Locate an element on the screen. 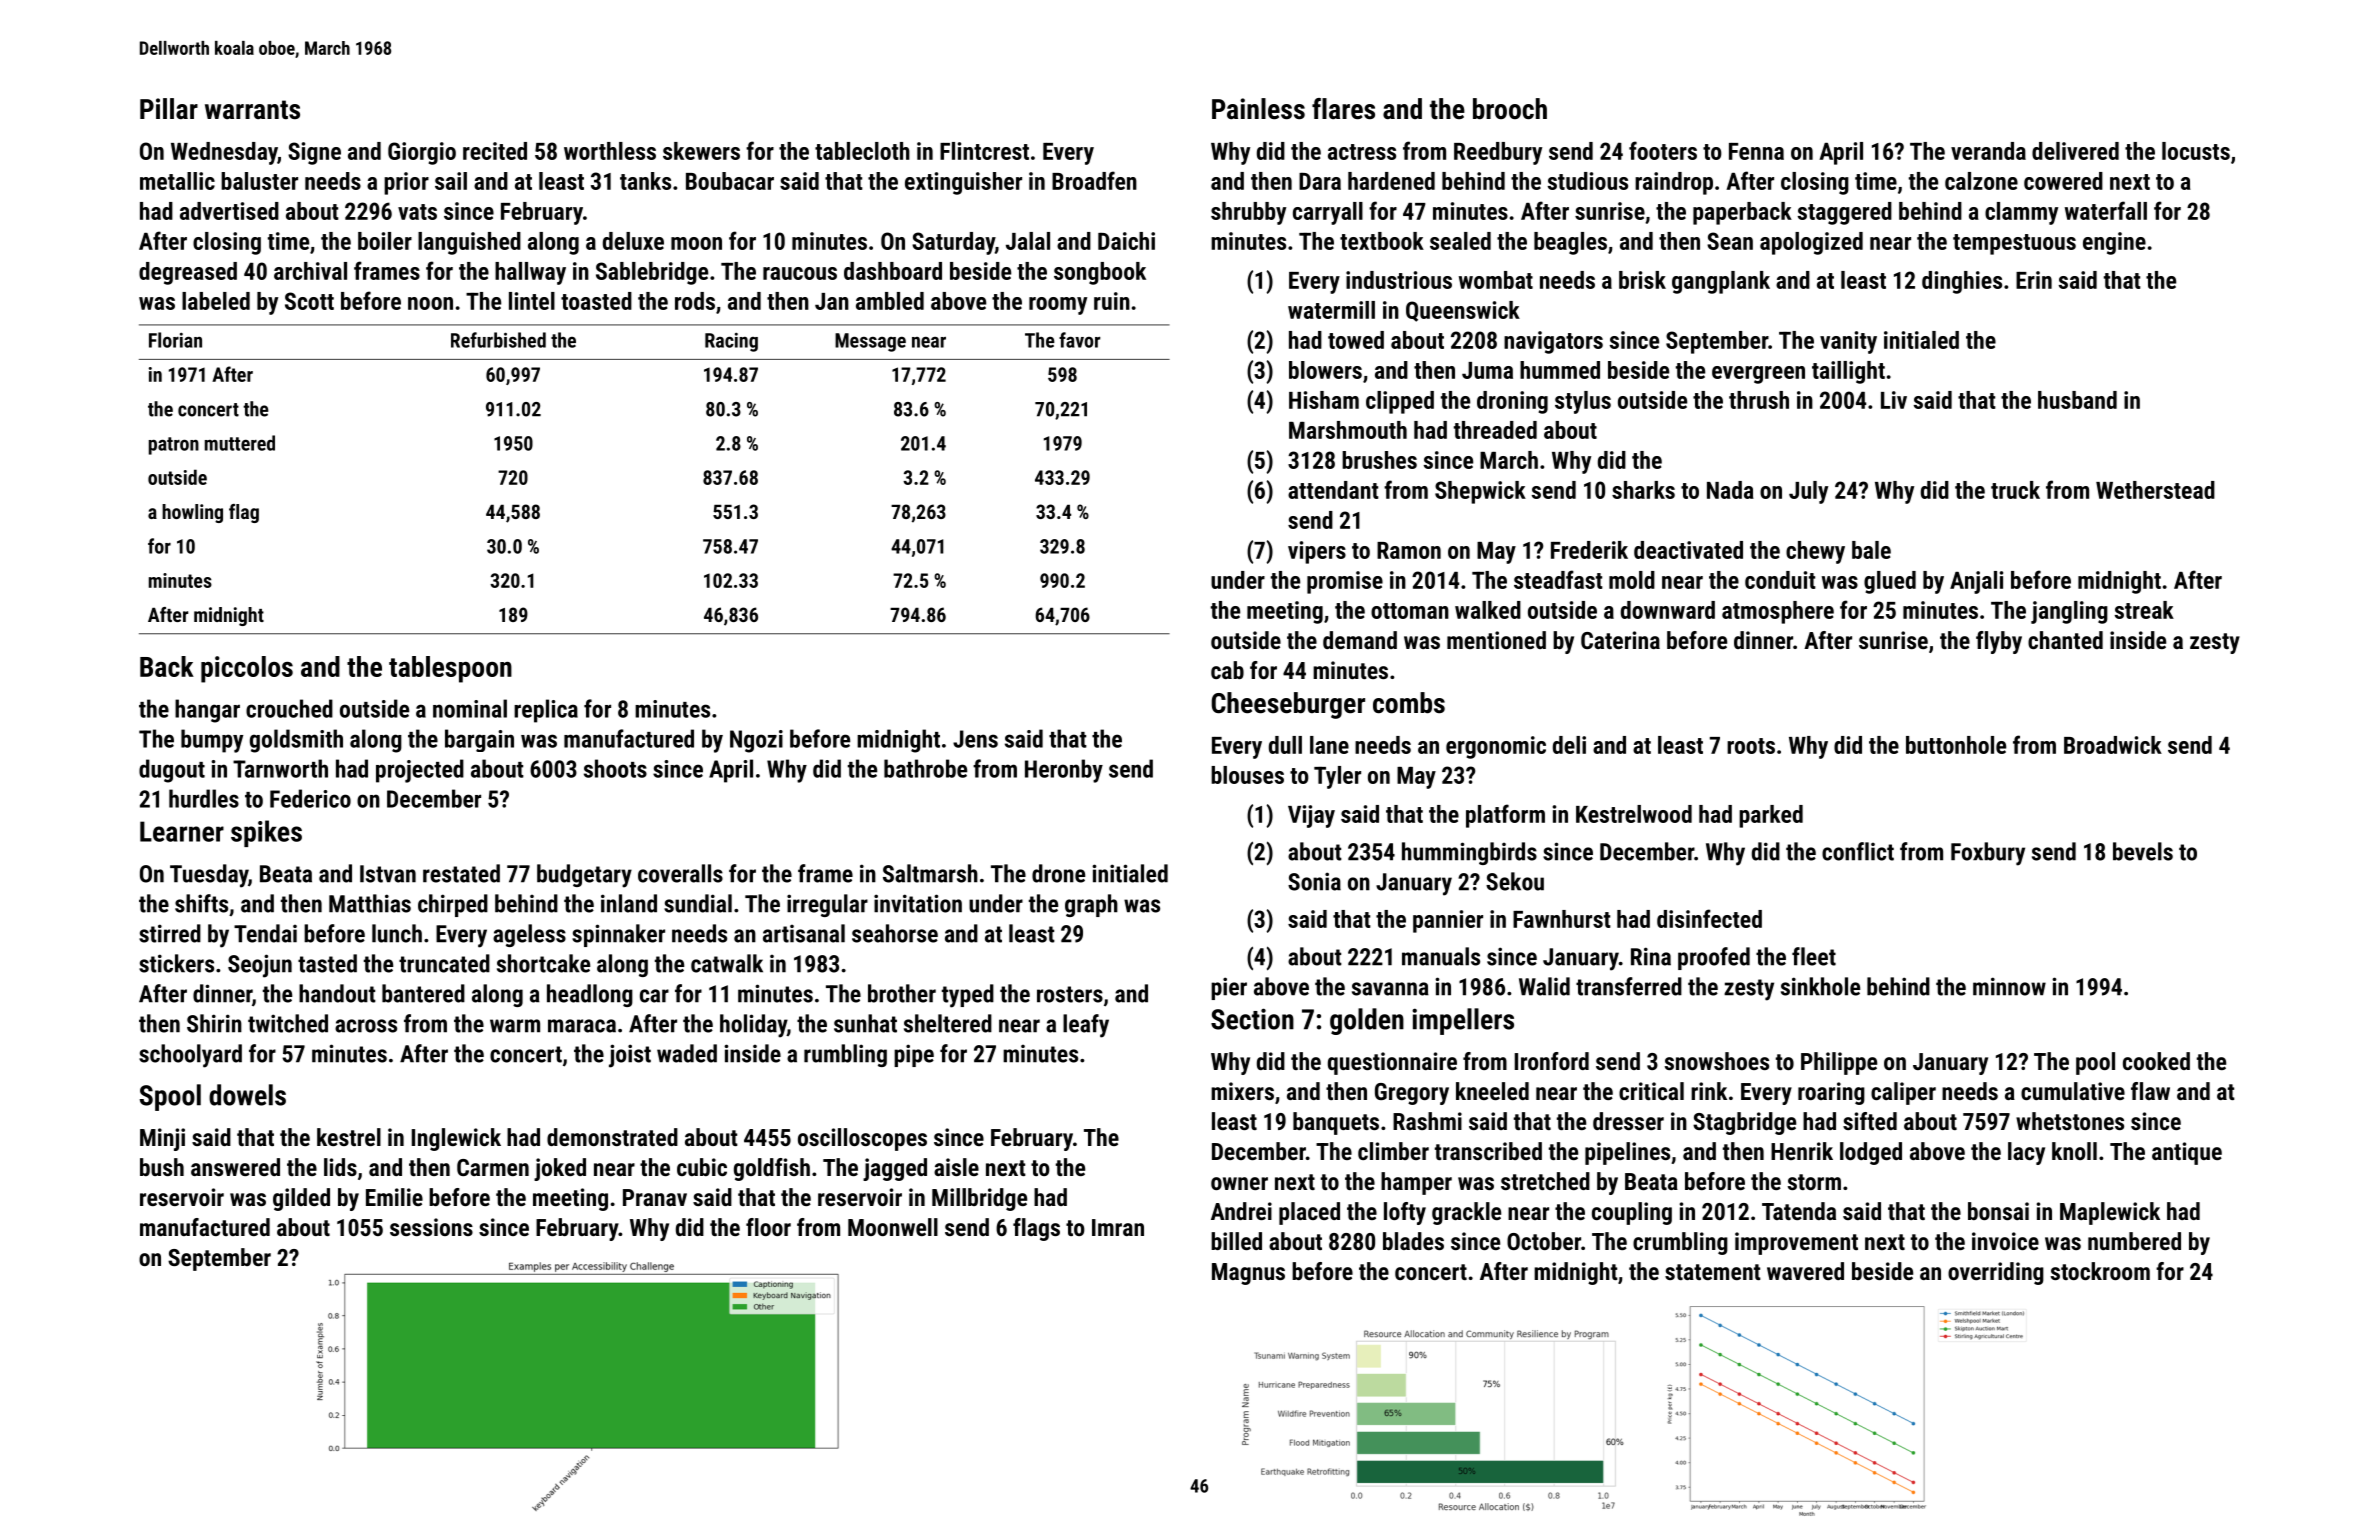 This screenshot has width=2380, height=1540. brooch is located at coordinates (1510, 109).
